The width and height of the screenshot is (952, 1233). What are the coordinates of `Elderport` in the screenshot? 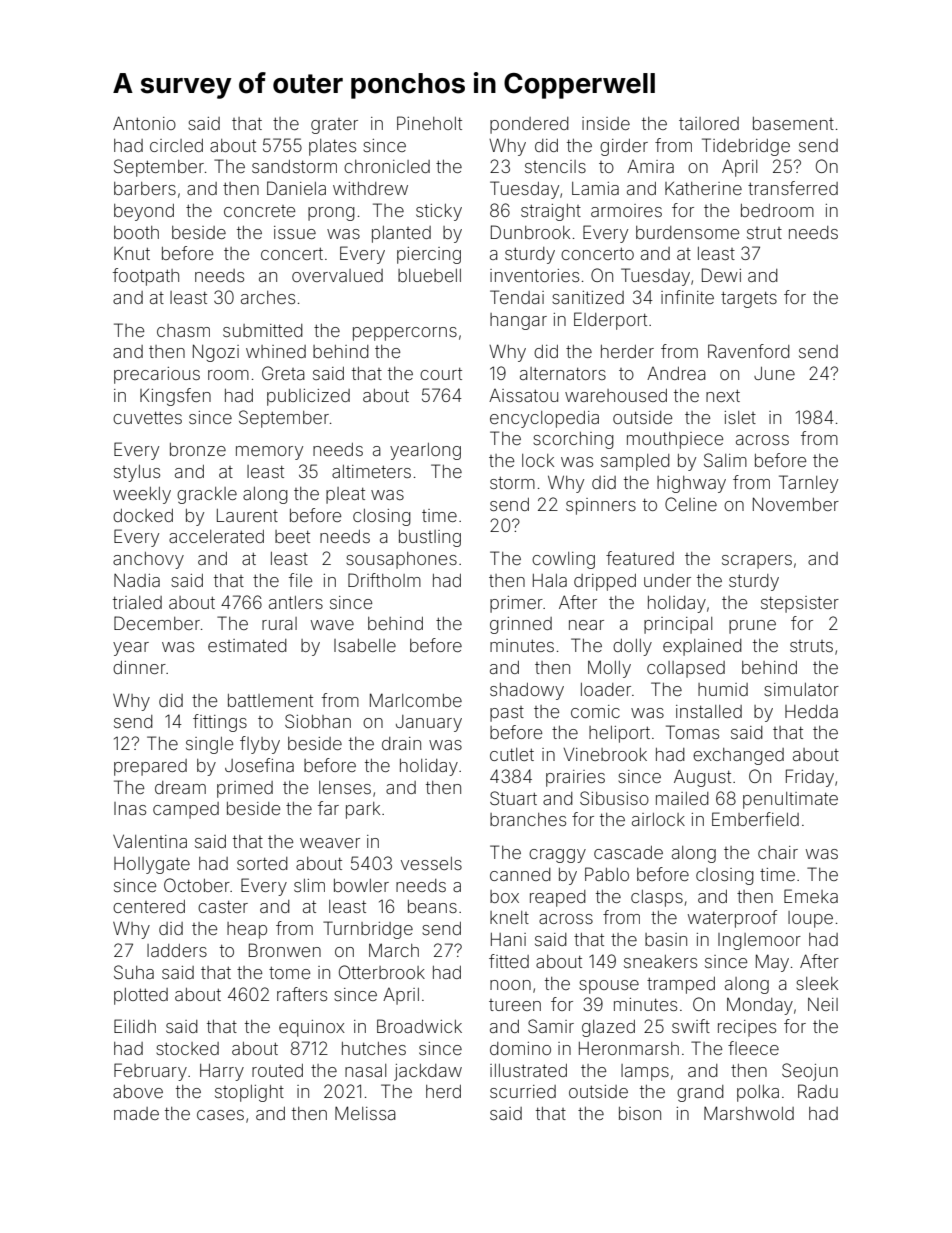 It's located at (610, 321).
